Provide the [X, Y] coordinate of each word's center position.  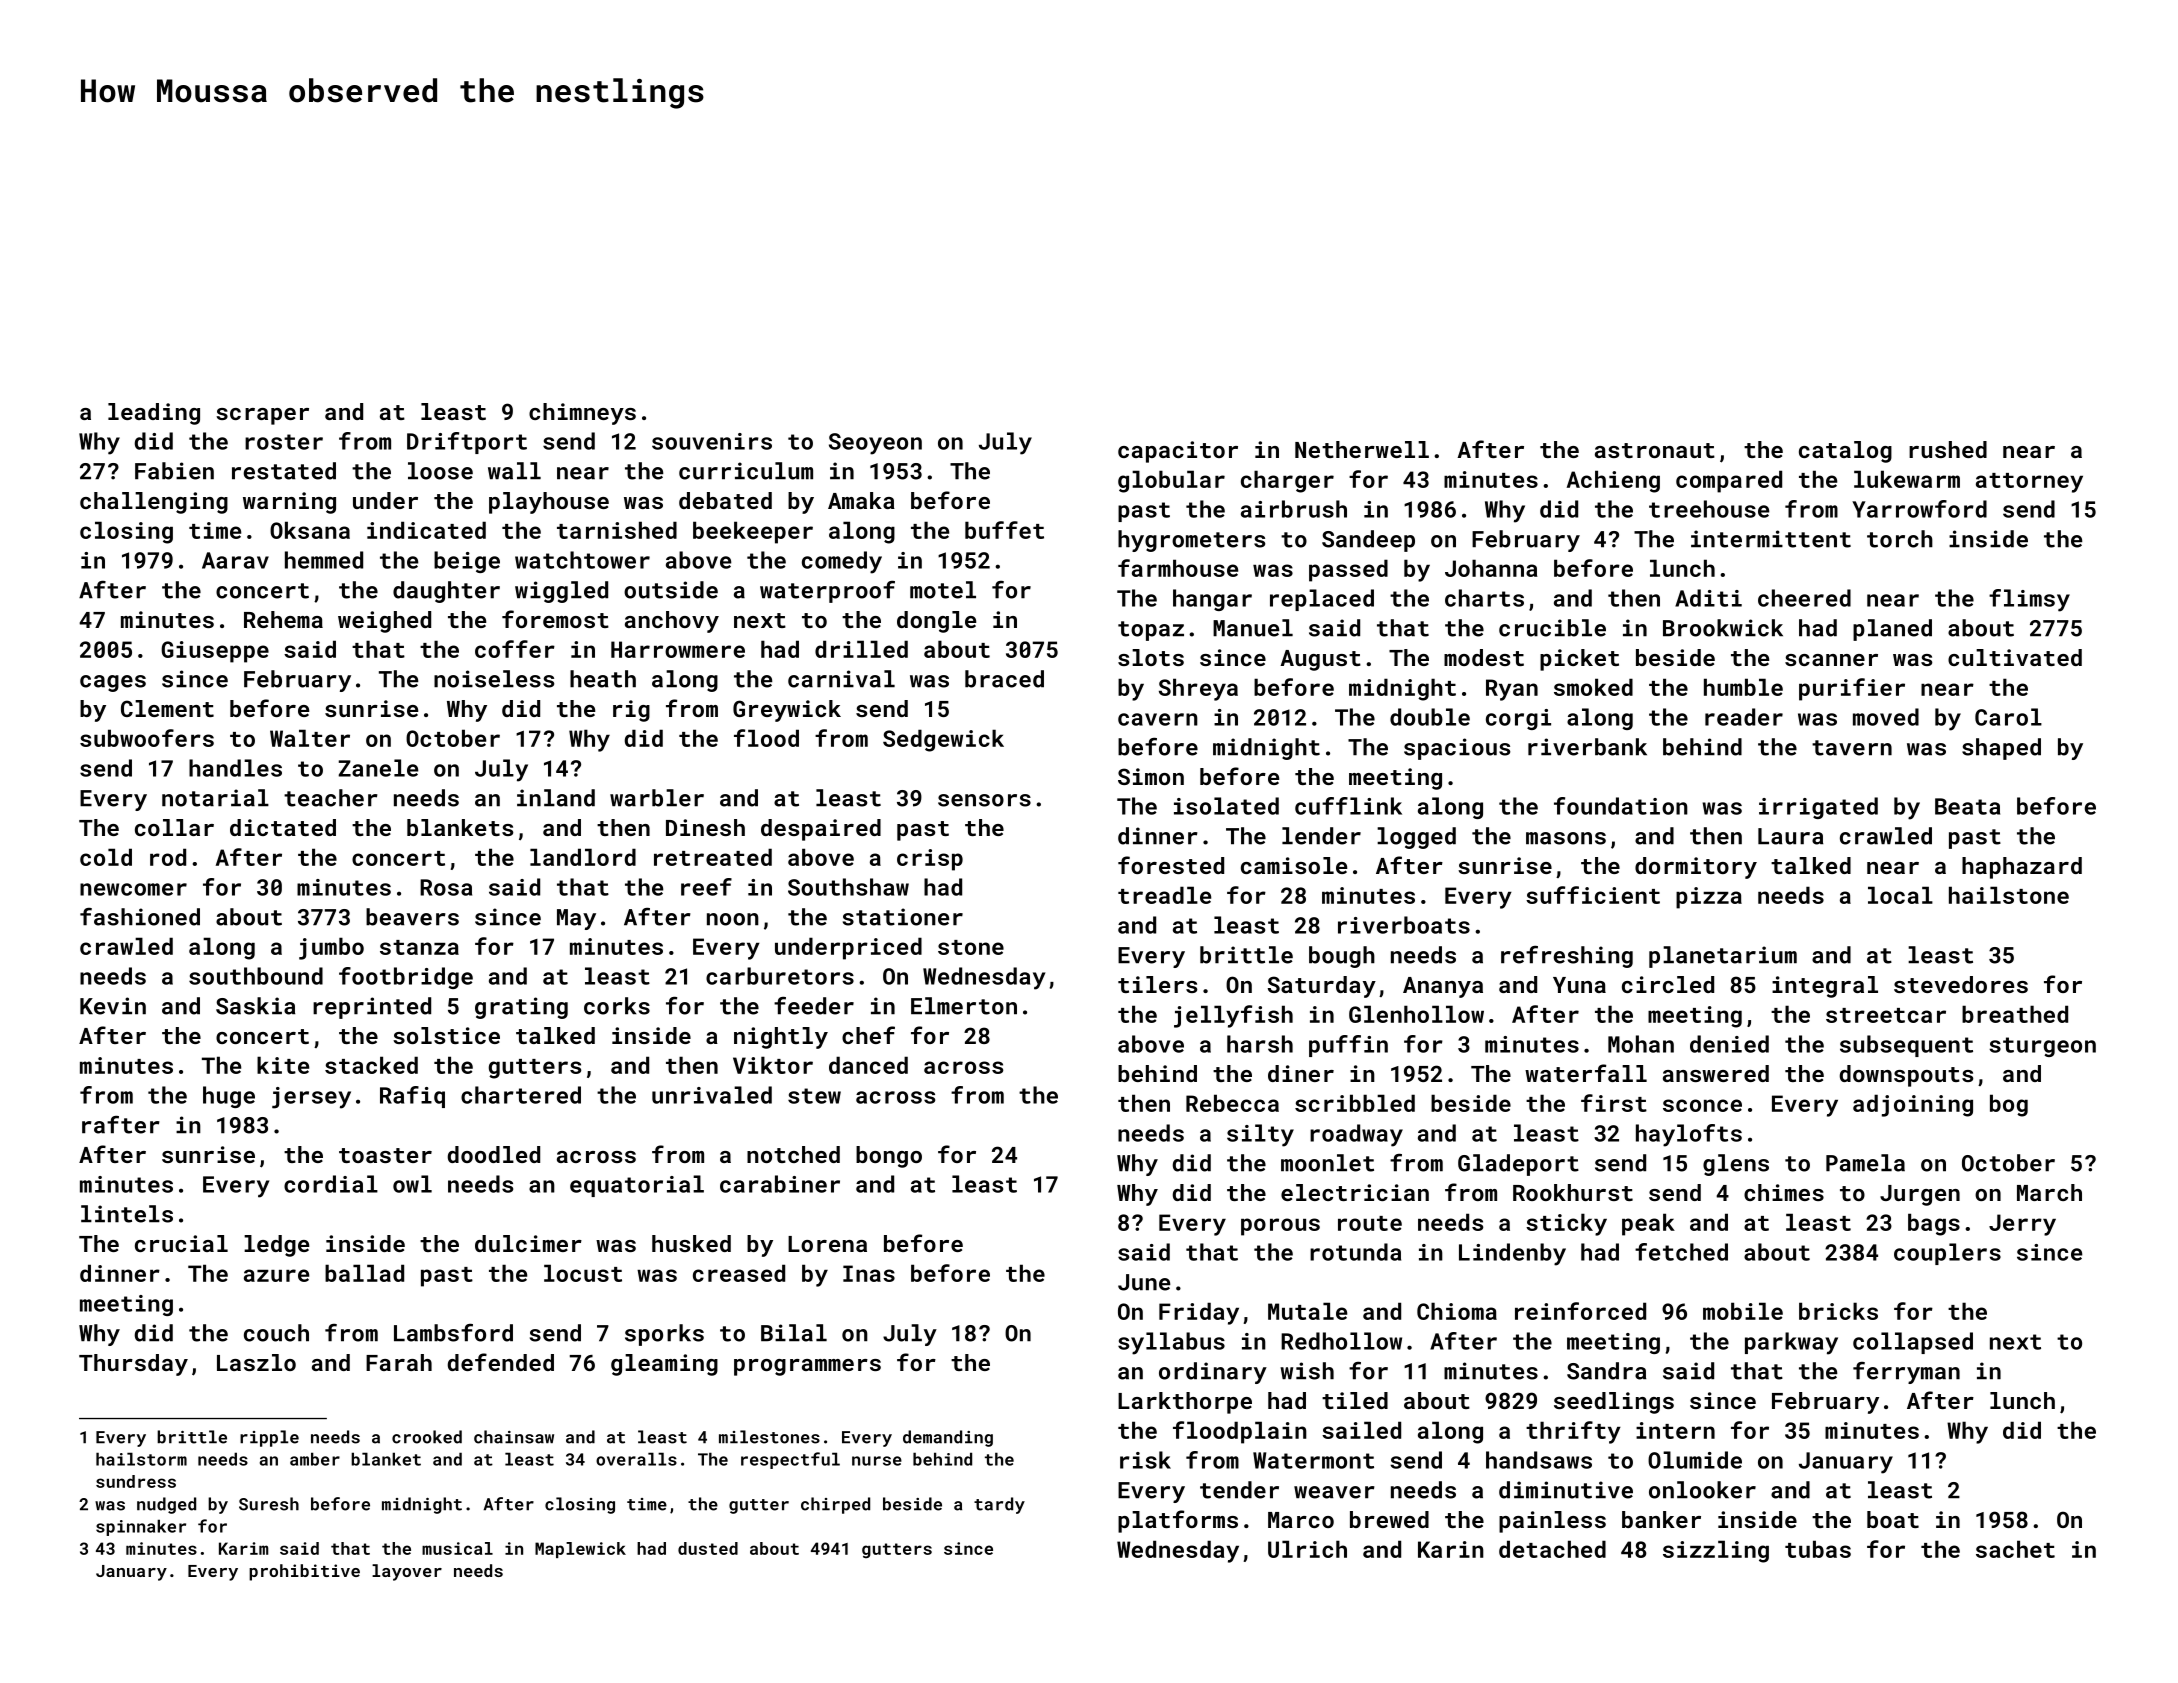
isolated [1226, 806]
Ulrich [1307, 1549]
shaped [2001, 749]
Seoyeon [875, 444]
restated [284, 471]
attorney [2029, 483]
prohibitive [304, 1572]
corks [617, 1006]
